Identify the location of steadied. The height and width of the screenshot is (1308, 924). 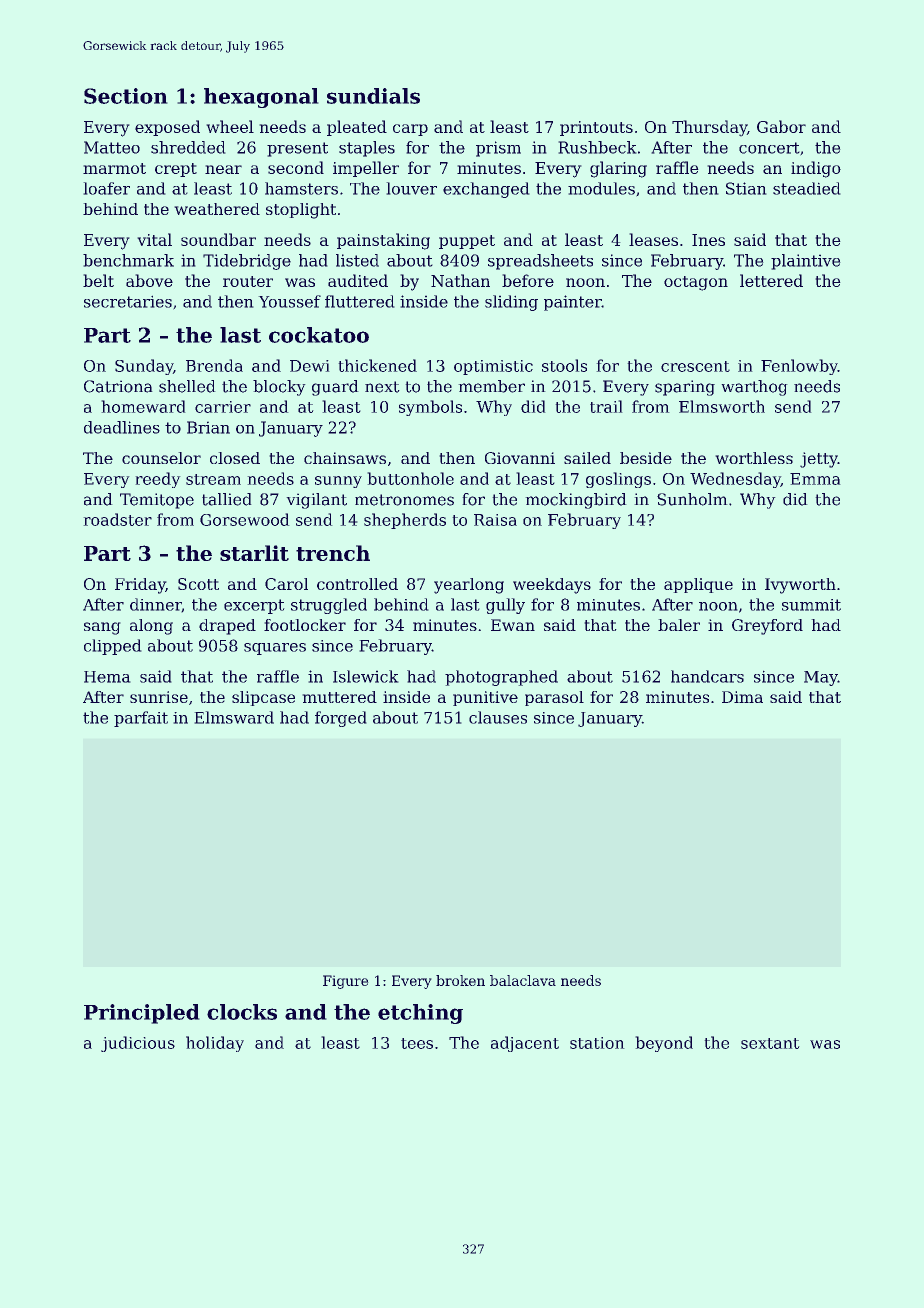
(807, 188).
